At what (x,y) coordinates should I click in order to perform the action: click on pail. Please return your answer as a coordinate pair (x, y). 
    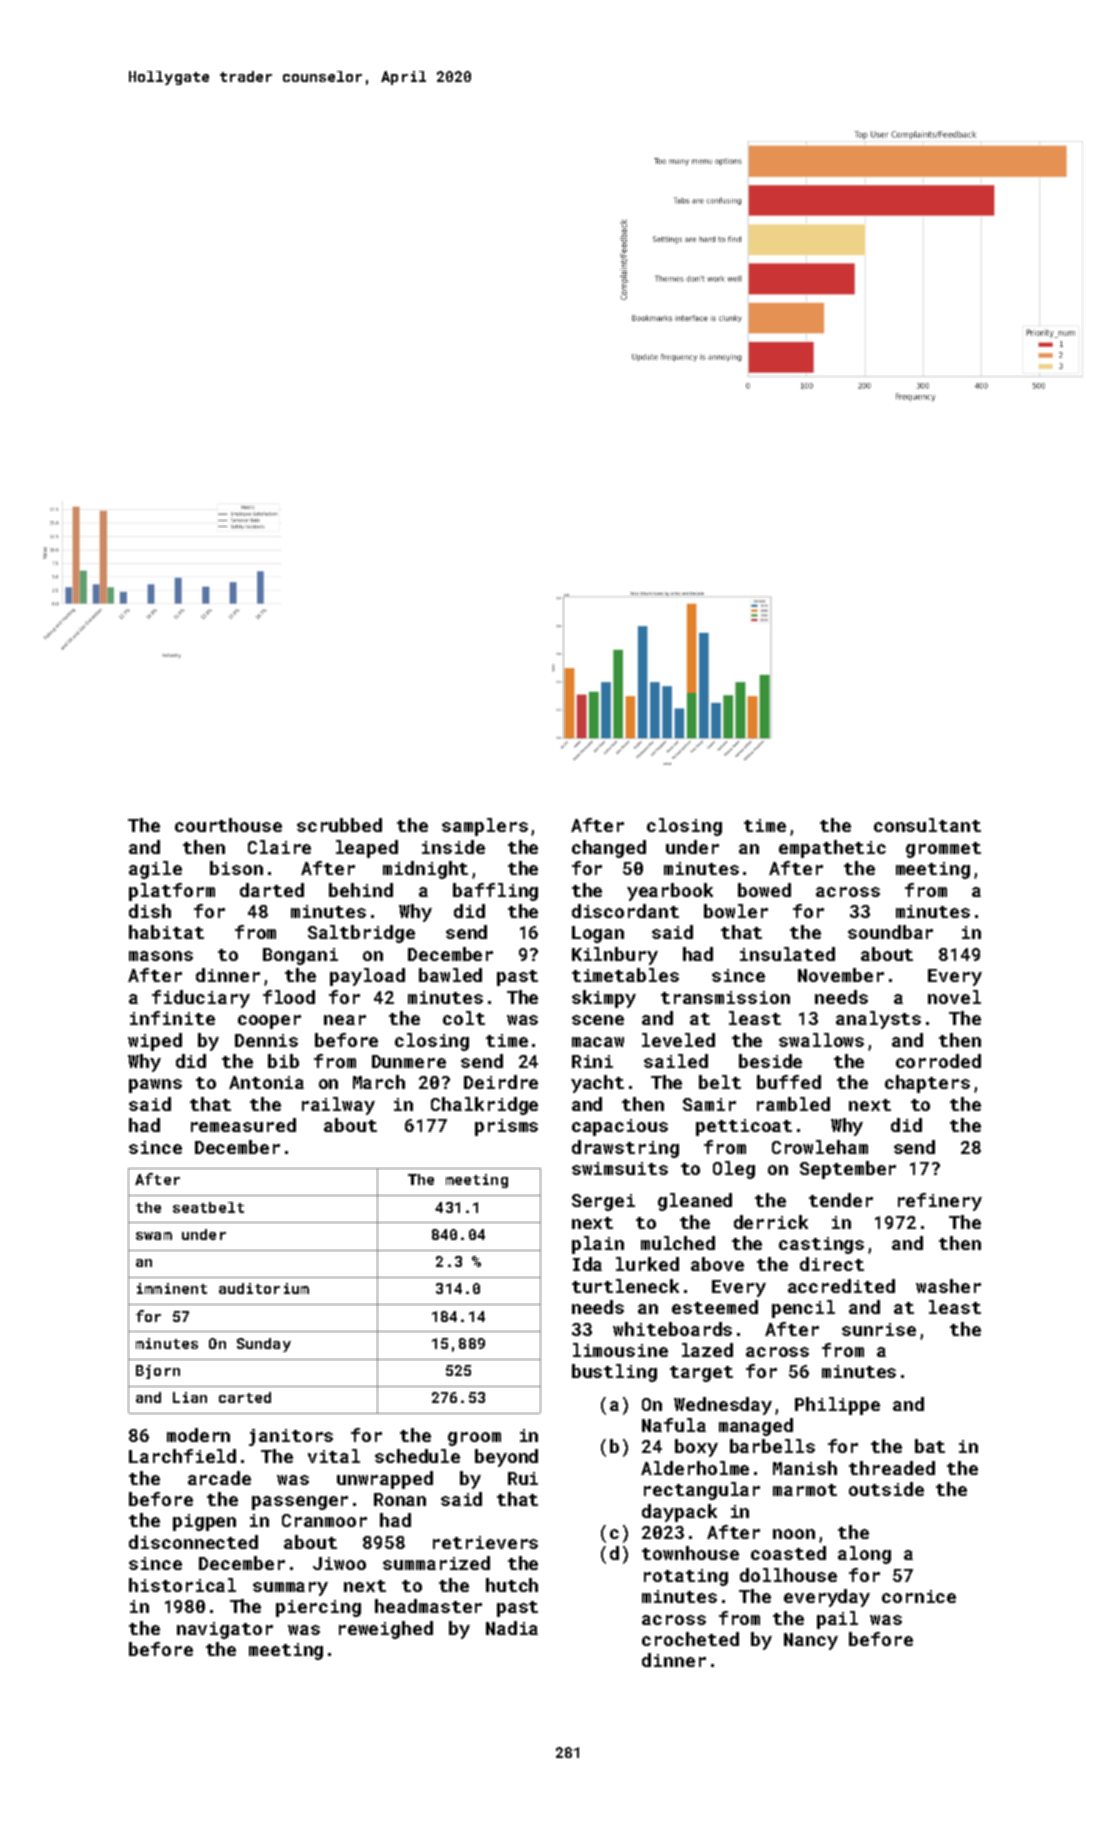
    Looking at the image, I should click on (837, 1620).
